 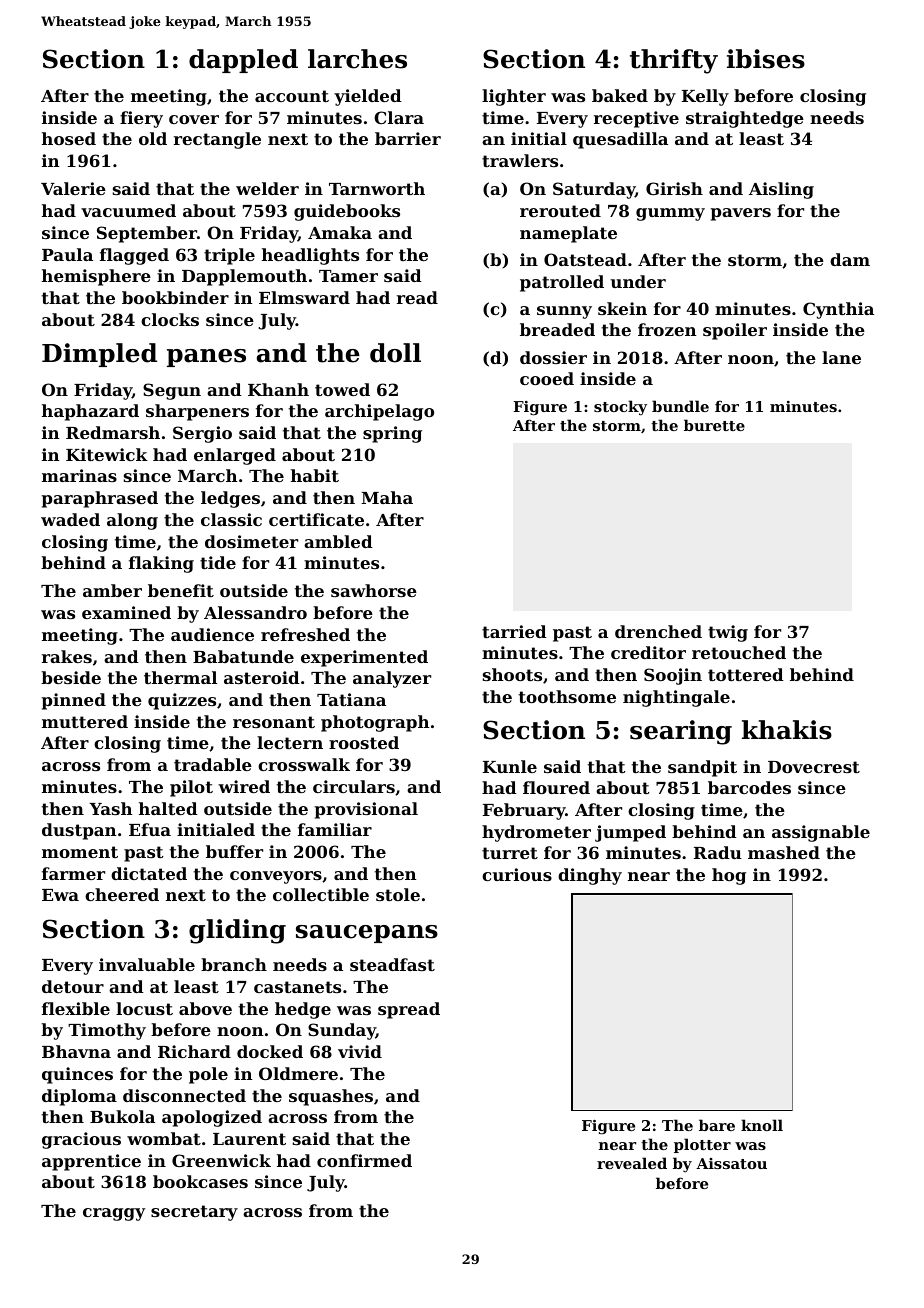 I want to click on quinces, so click(x=77, y=1075).
